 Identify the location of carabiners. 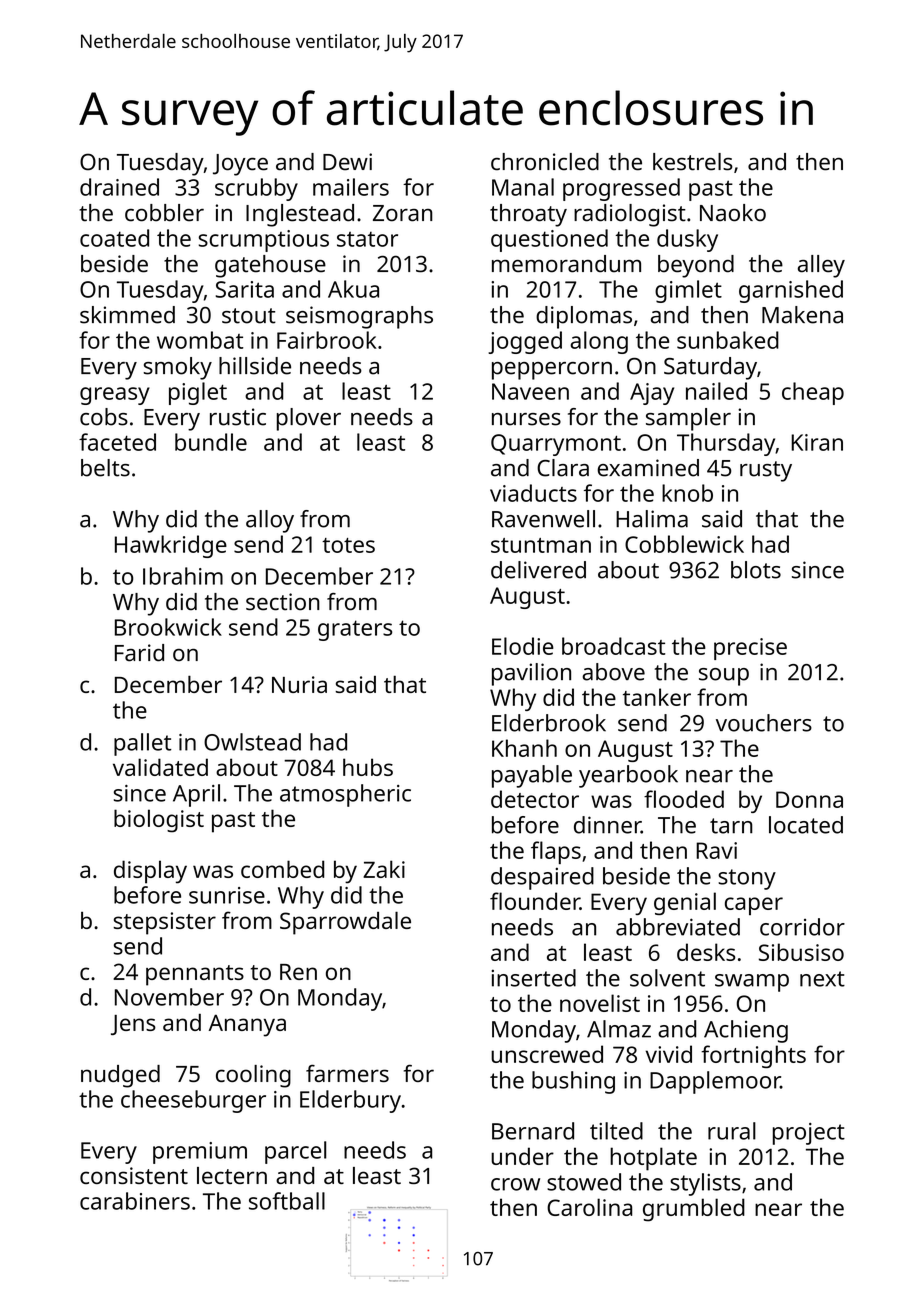
(135, 1201).
